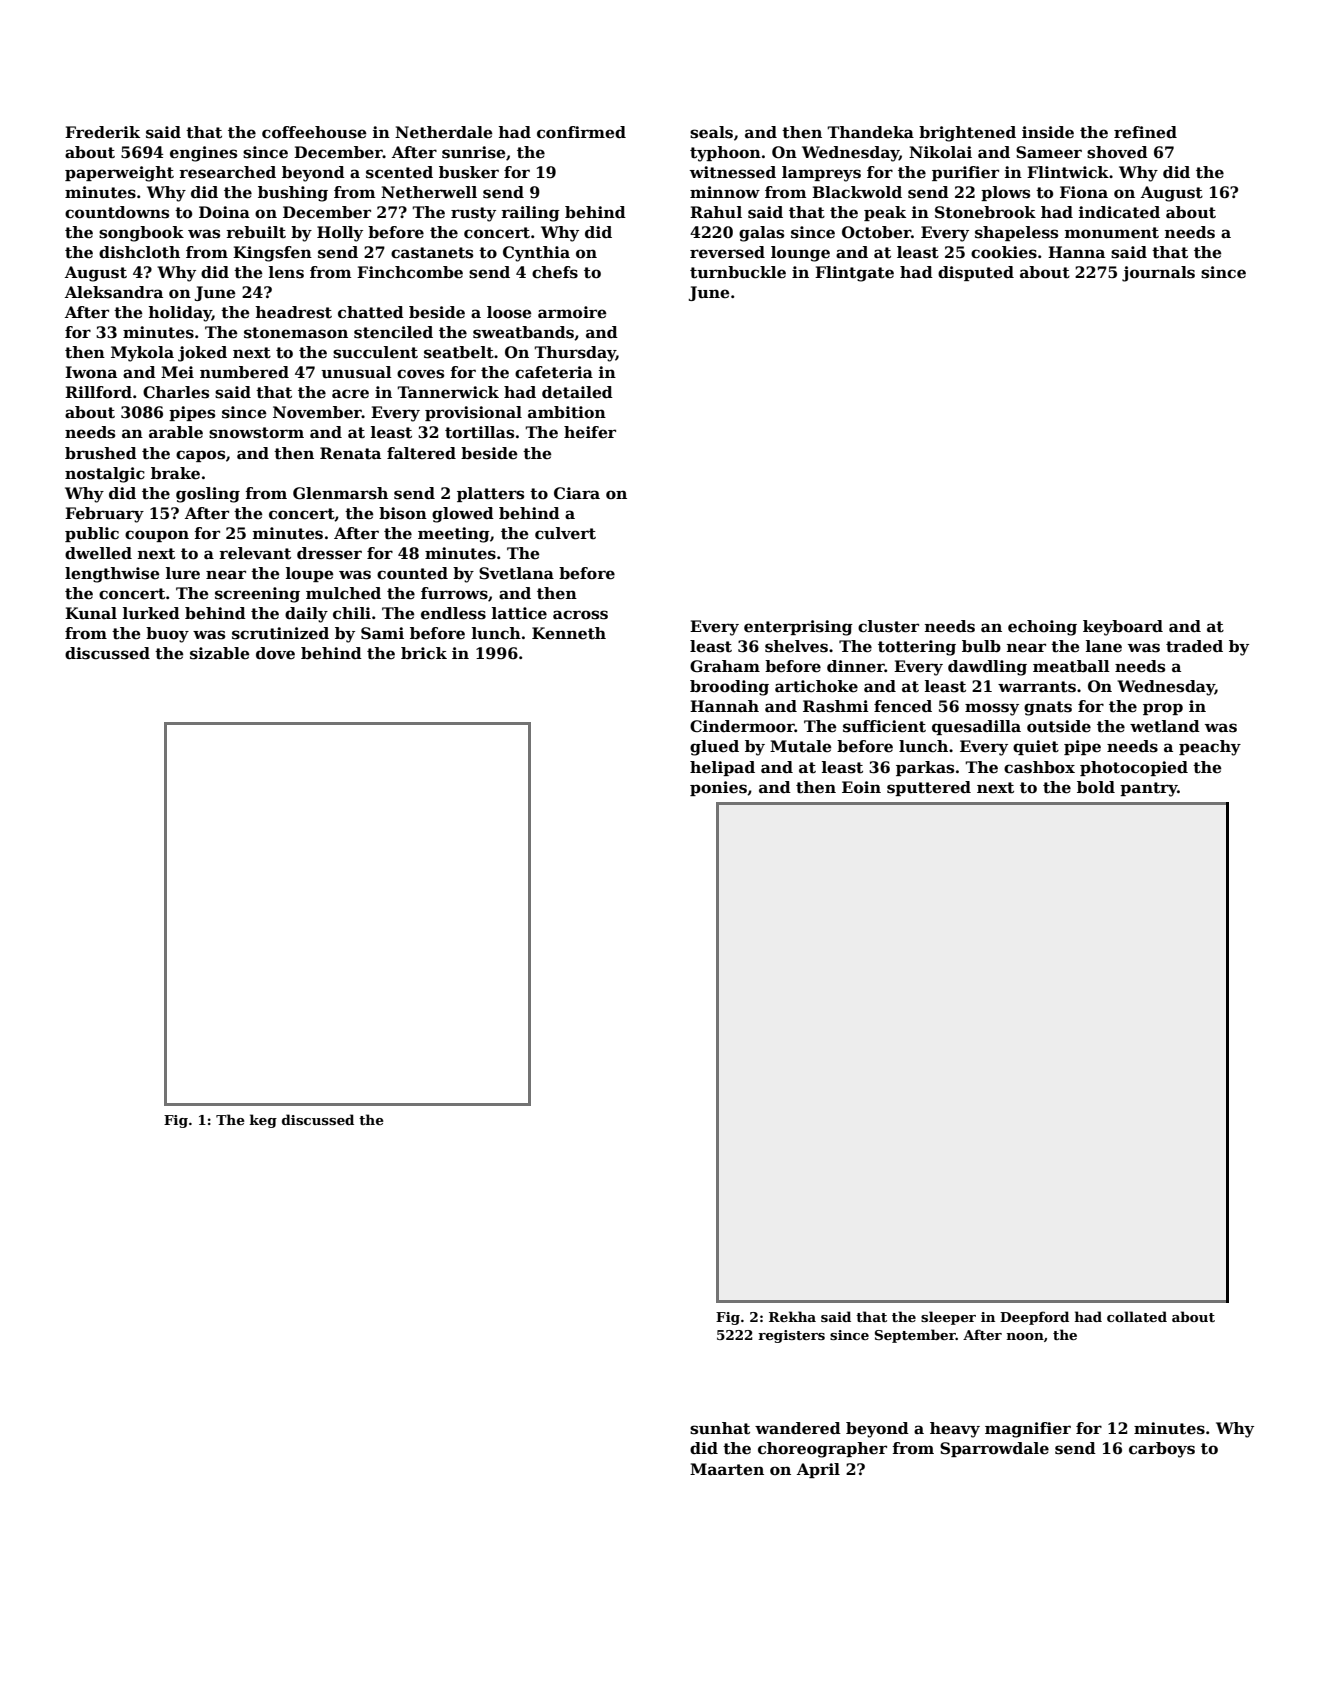 This screenshot has width=1320, height=1708. Describe the element at coordinates (727, 1469) in the screenshot. I see `Maarten` at that location.
